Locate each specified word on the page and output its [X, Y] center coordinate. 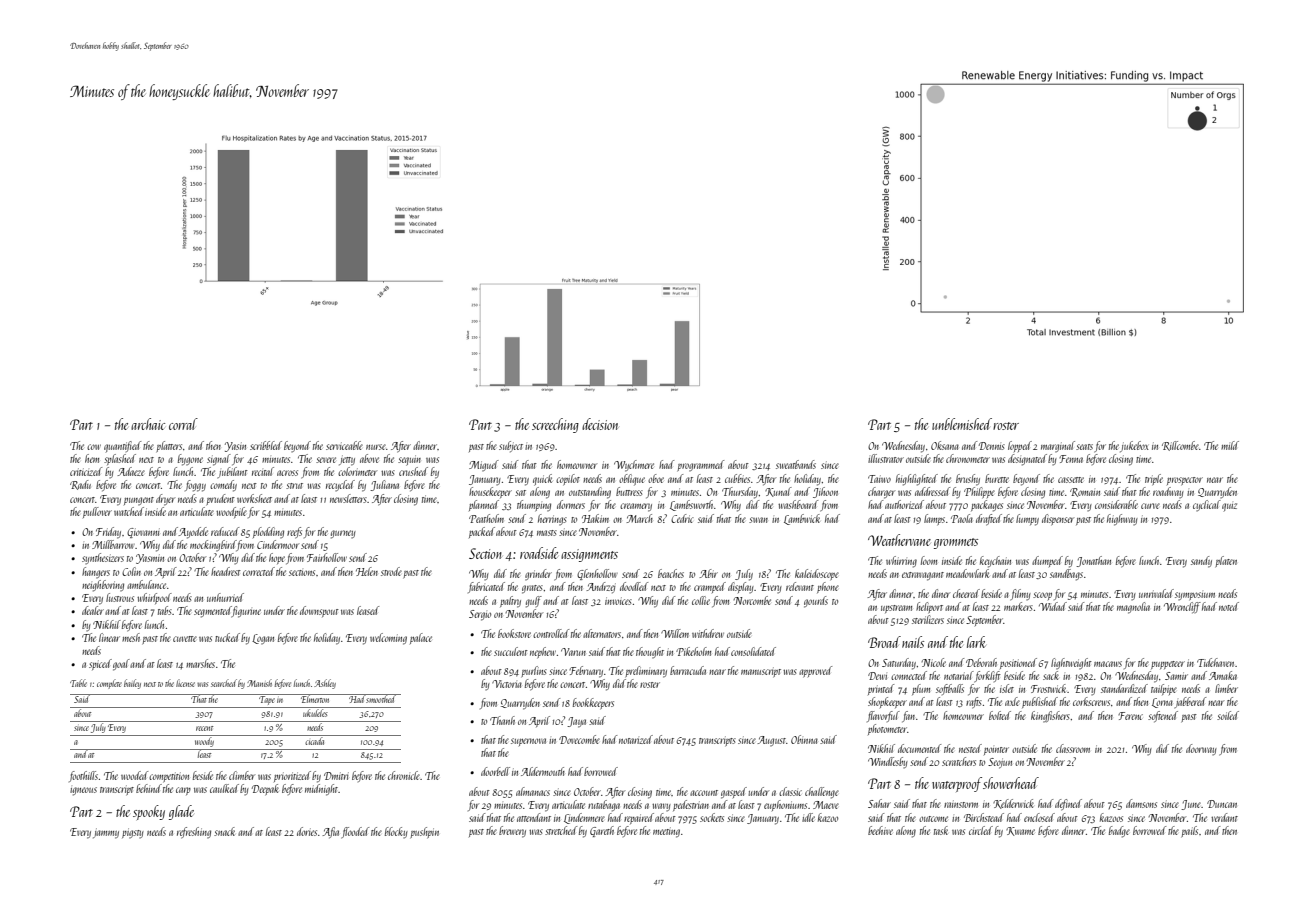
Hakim [595, 518]
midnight [321, 790]
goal [121, 665]
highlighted [917, 480]
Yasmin [150, 559]
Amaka [1223, 675]
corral [183, 424]
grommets [956, 543]
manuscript [761, 672]
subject [511, 446]
